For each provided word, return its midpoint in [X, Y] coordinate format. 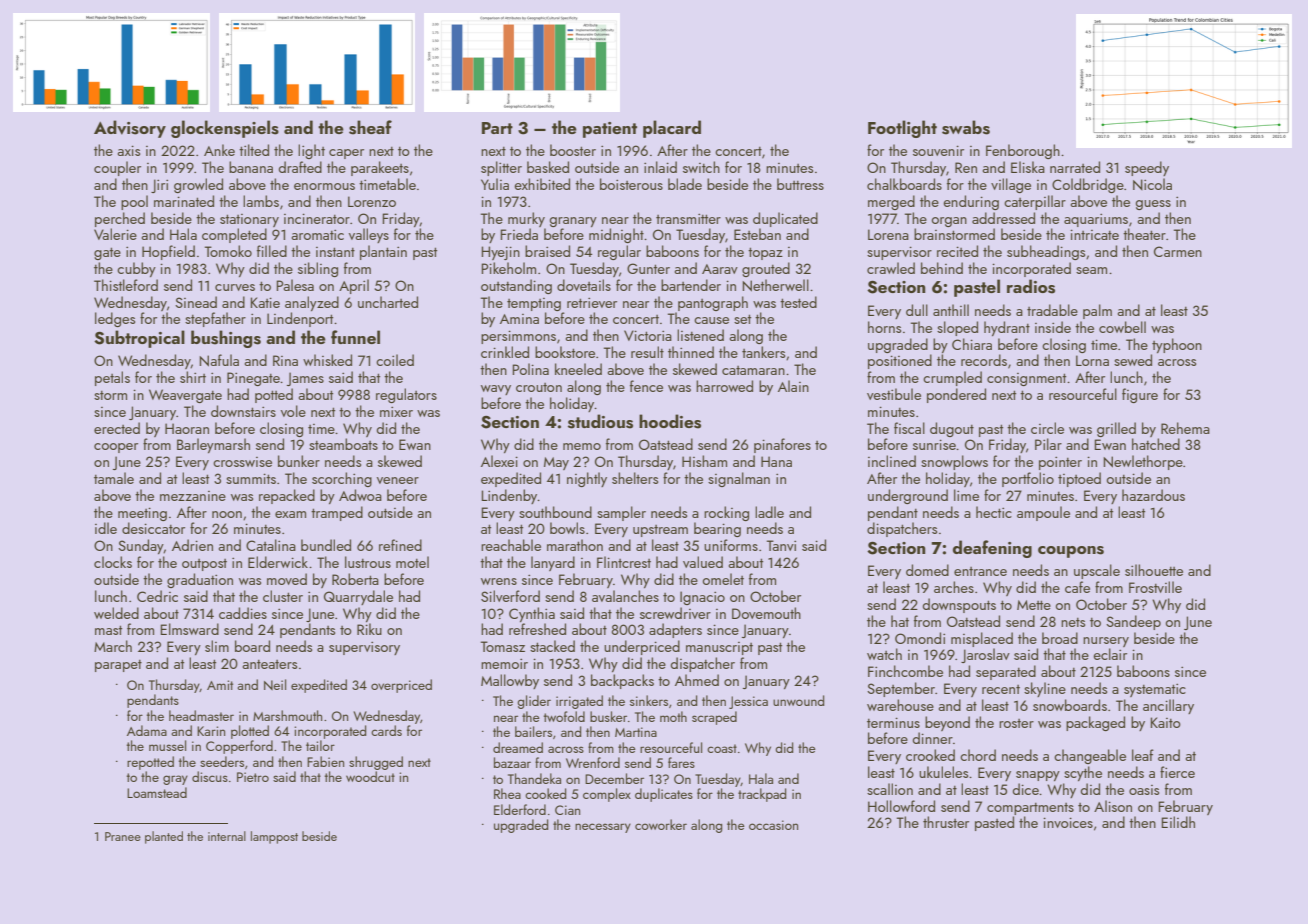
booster [573, 150]
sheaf [370, 127]
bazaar [512, 762]
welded [116, 613]
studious [600, 421]
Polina [530, 369]
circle [1047, 428]
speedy [1147, 168]
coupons [1071, 552]
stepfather [215, 319]
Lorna [1092, 360]
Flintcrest [624, 562]
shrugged [376, 763]
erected [117, 428]
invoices [1068, 822]
